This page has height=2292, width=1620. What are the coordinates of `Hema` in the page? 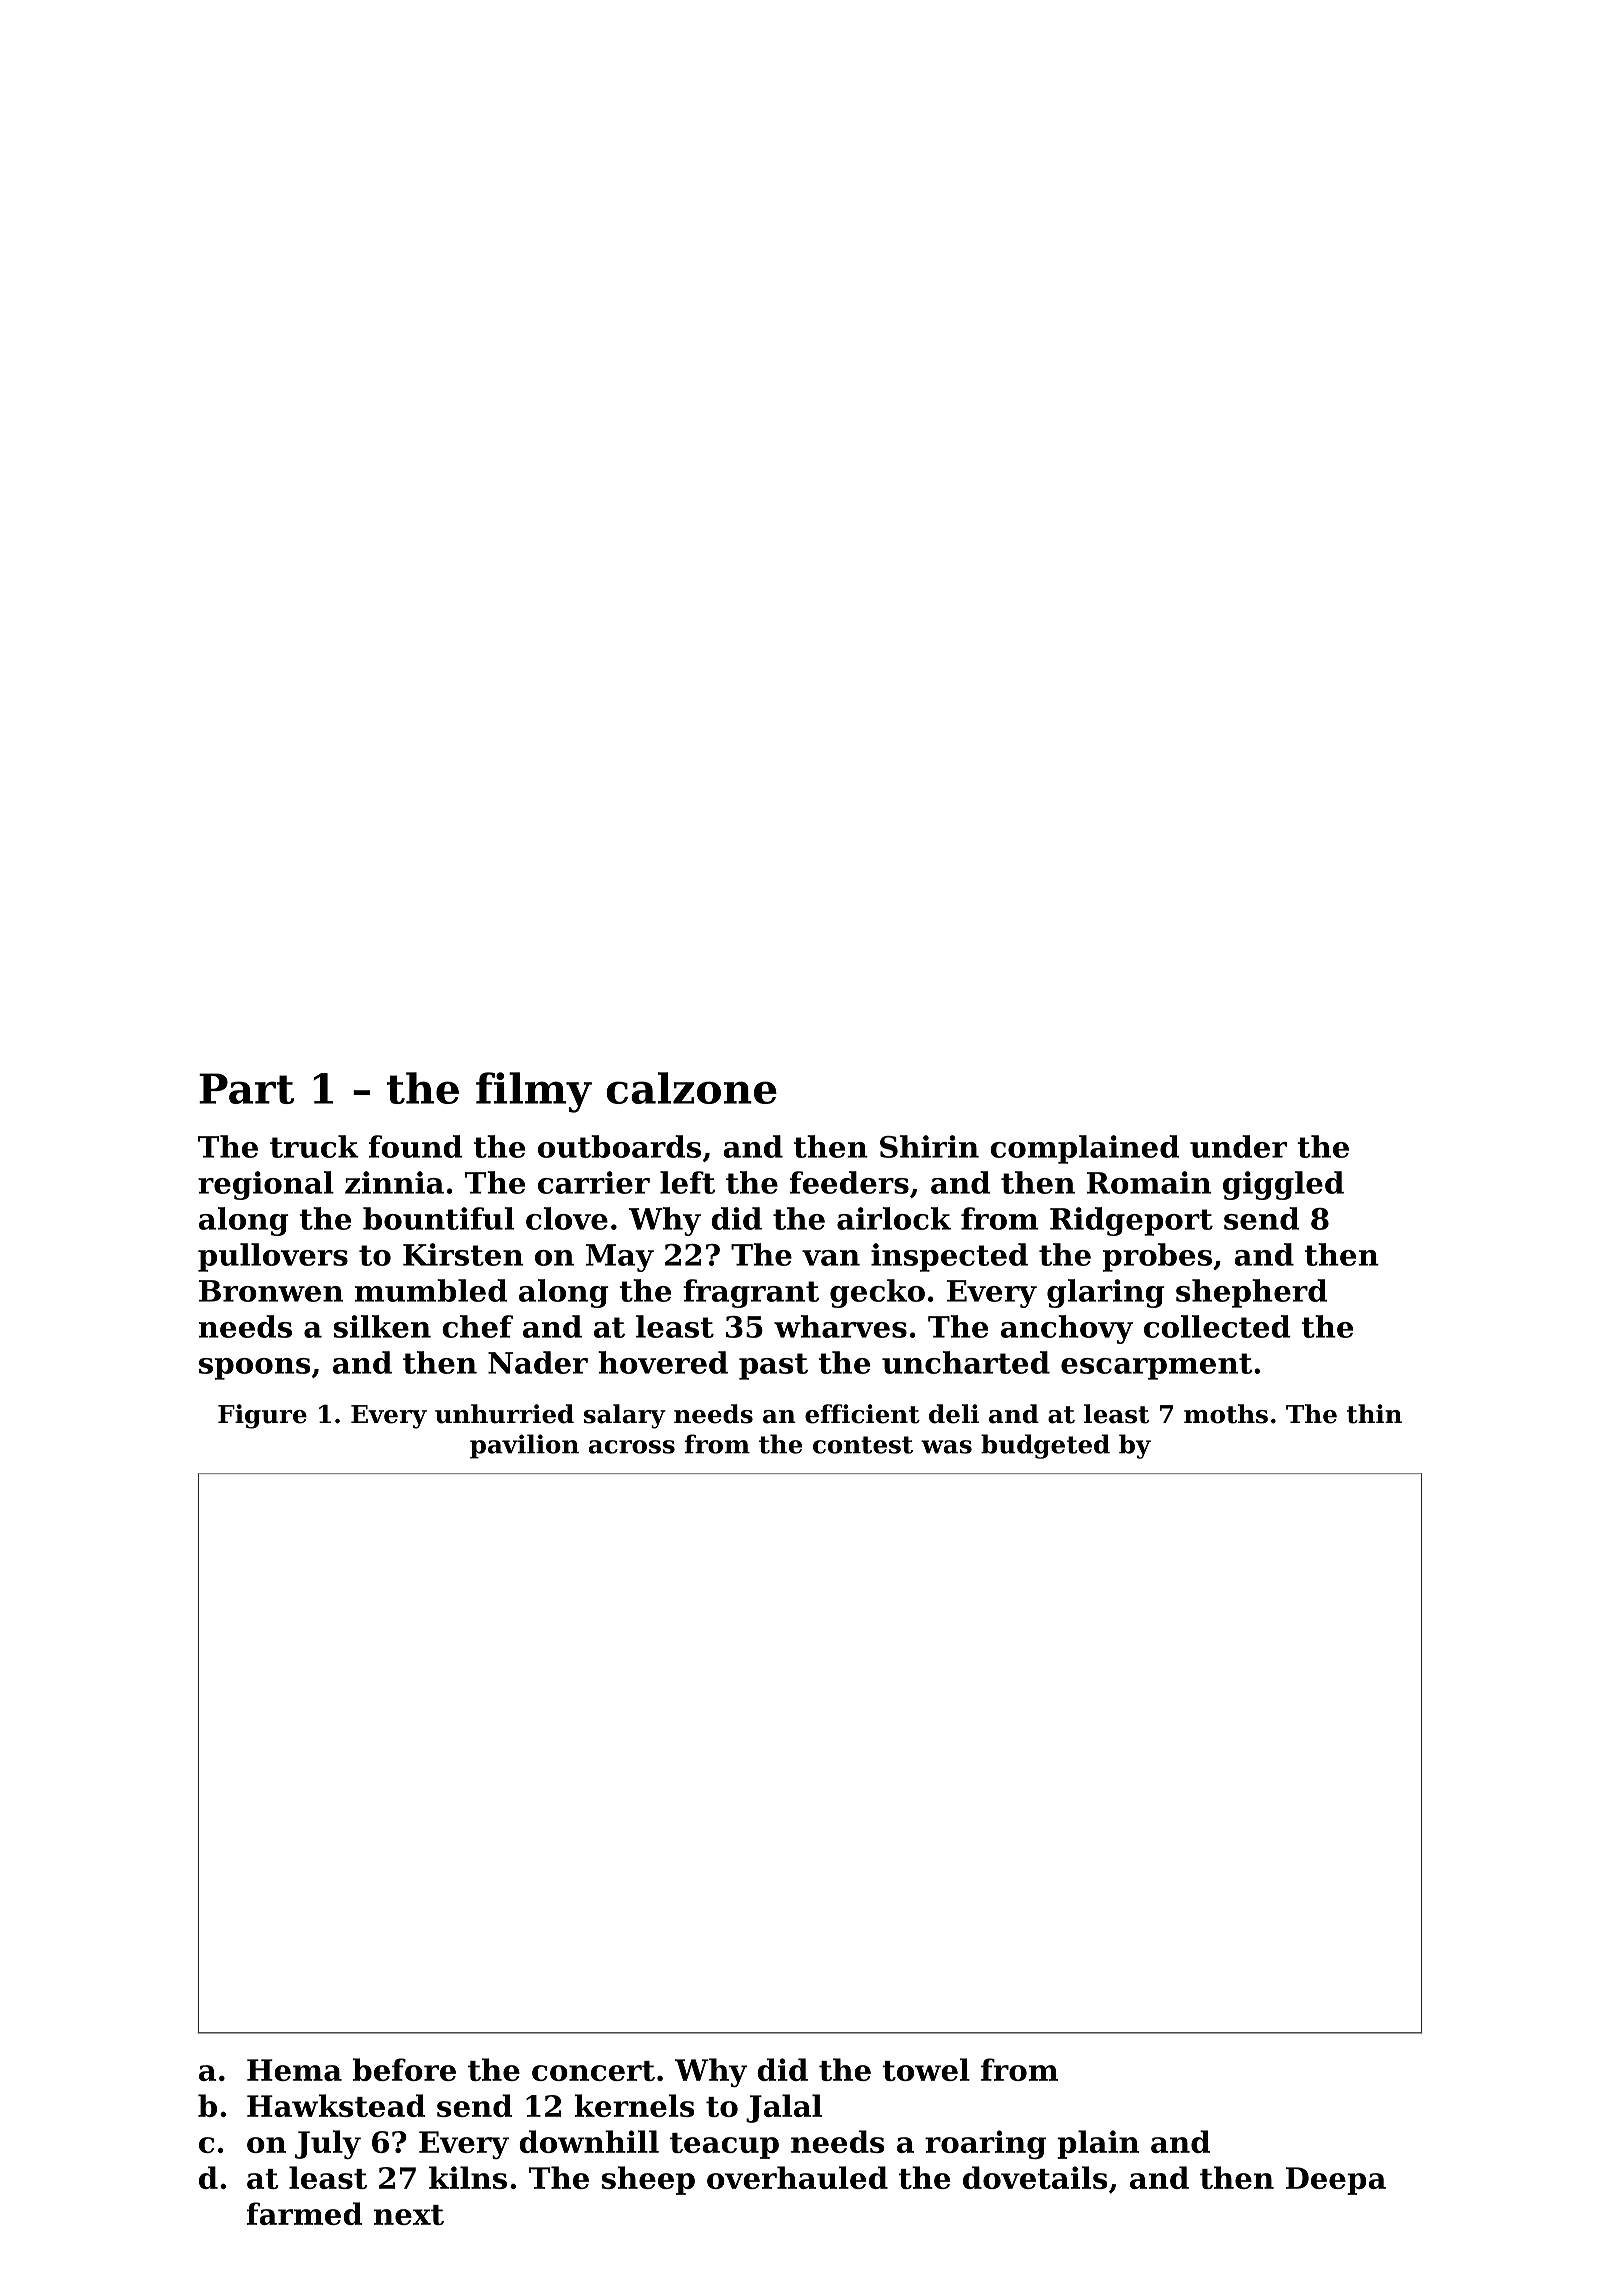 It's located at (294, 2070).
